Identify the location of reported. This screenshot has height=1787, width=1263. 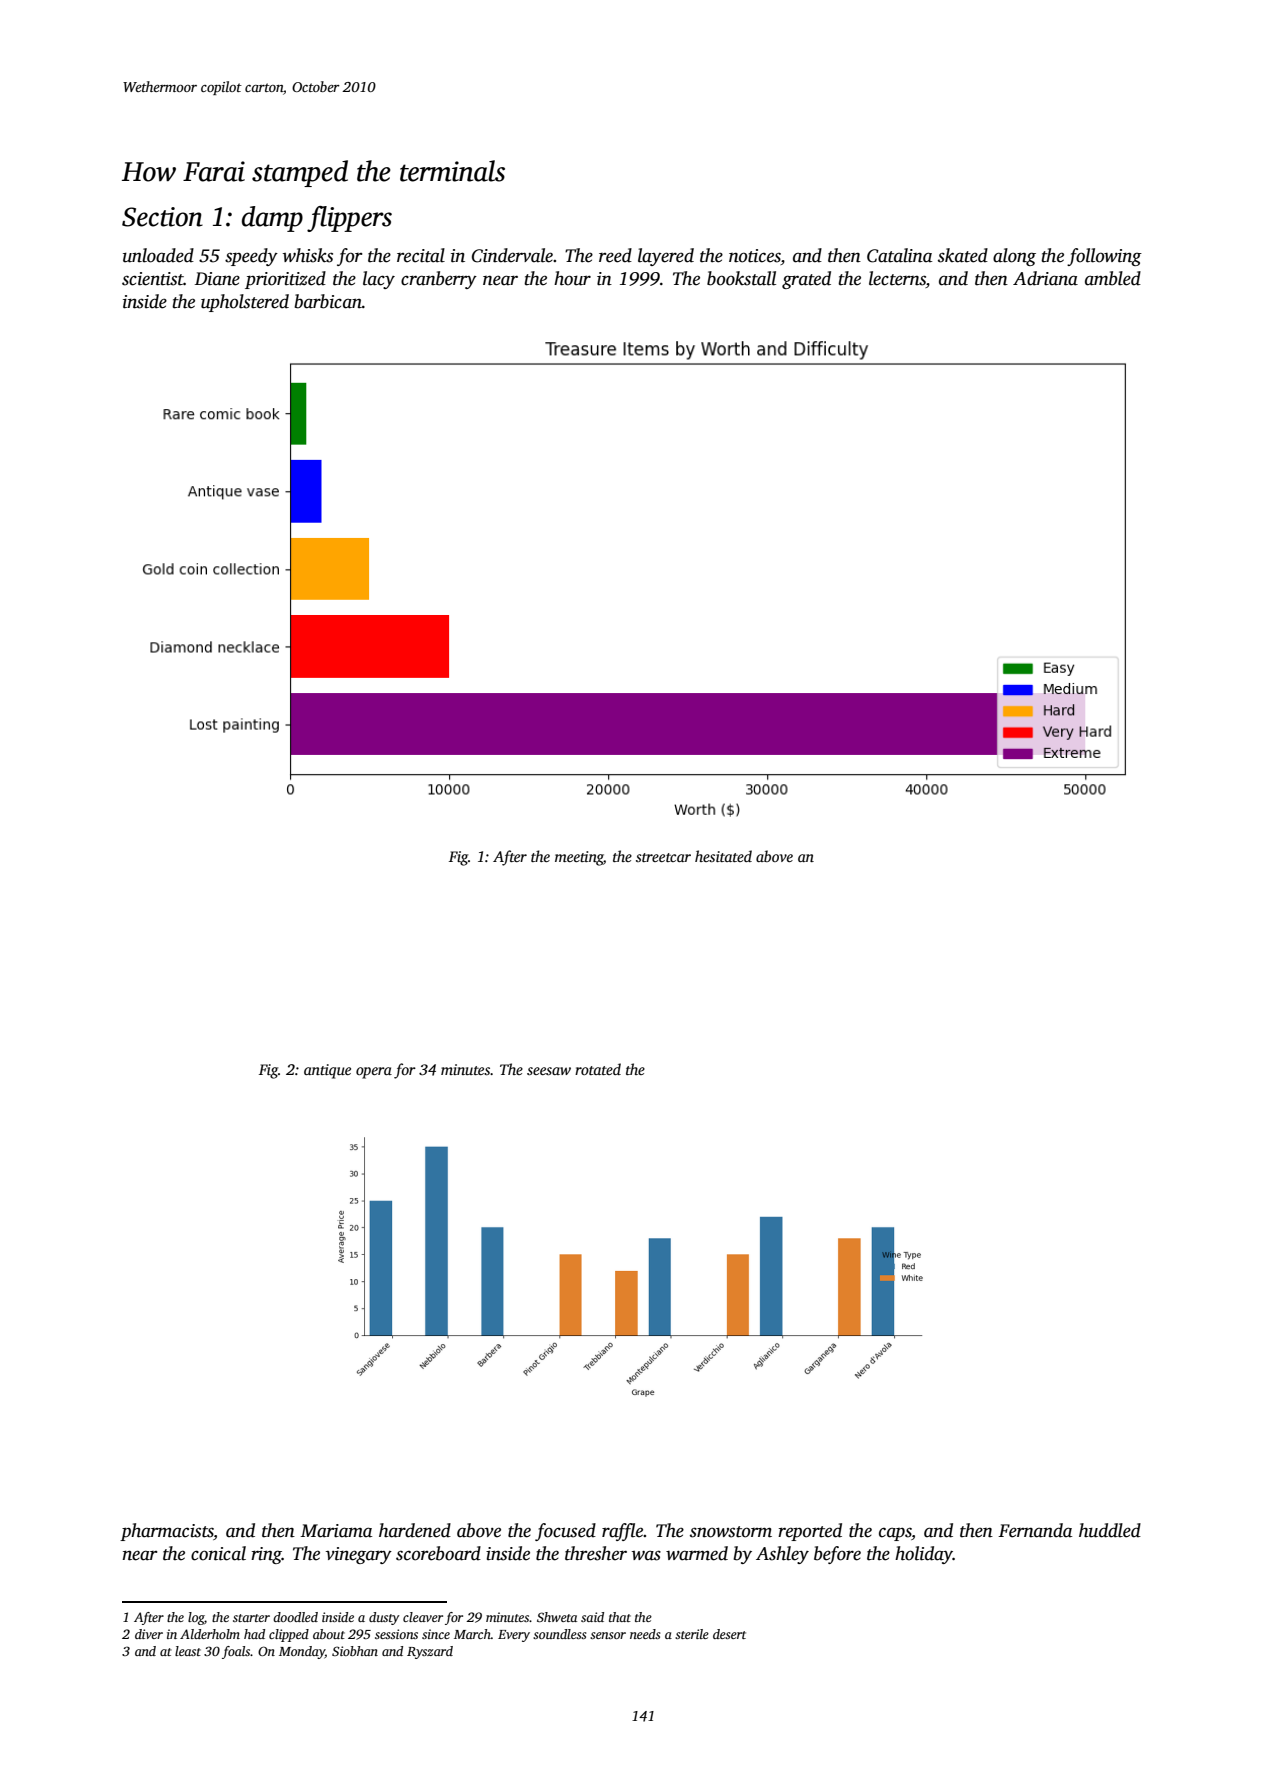
(810, 1532).
